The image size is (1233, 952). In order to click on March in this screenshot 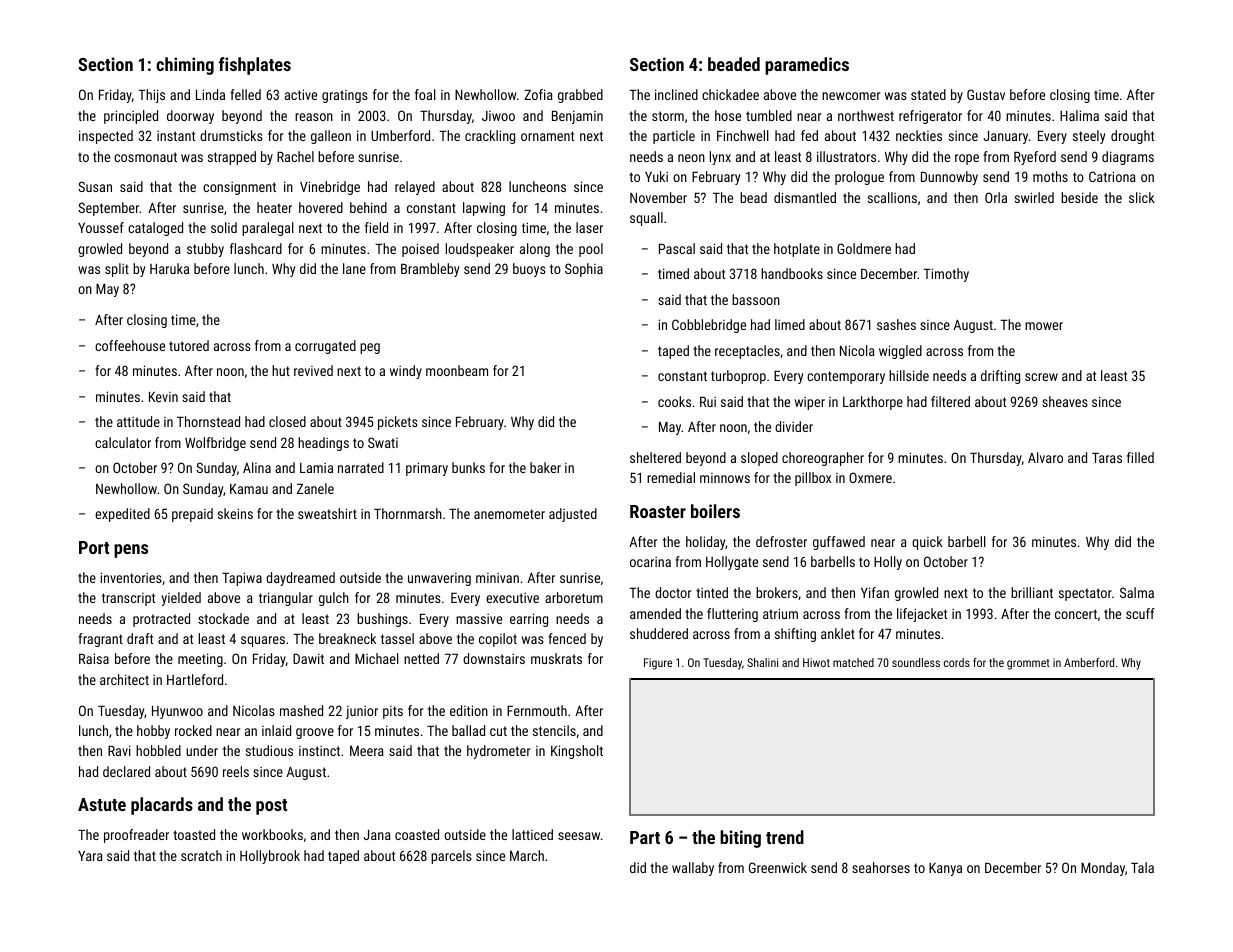, I will do `click(527, 855)`.
